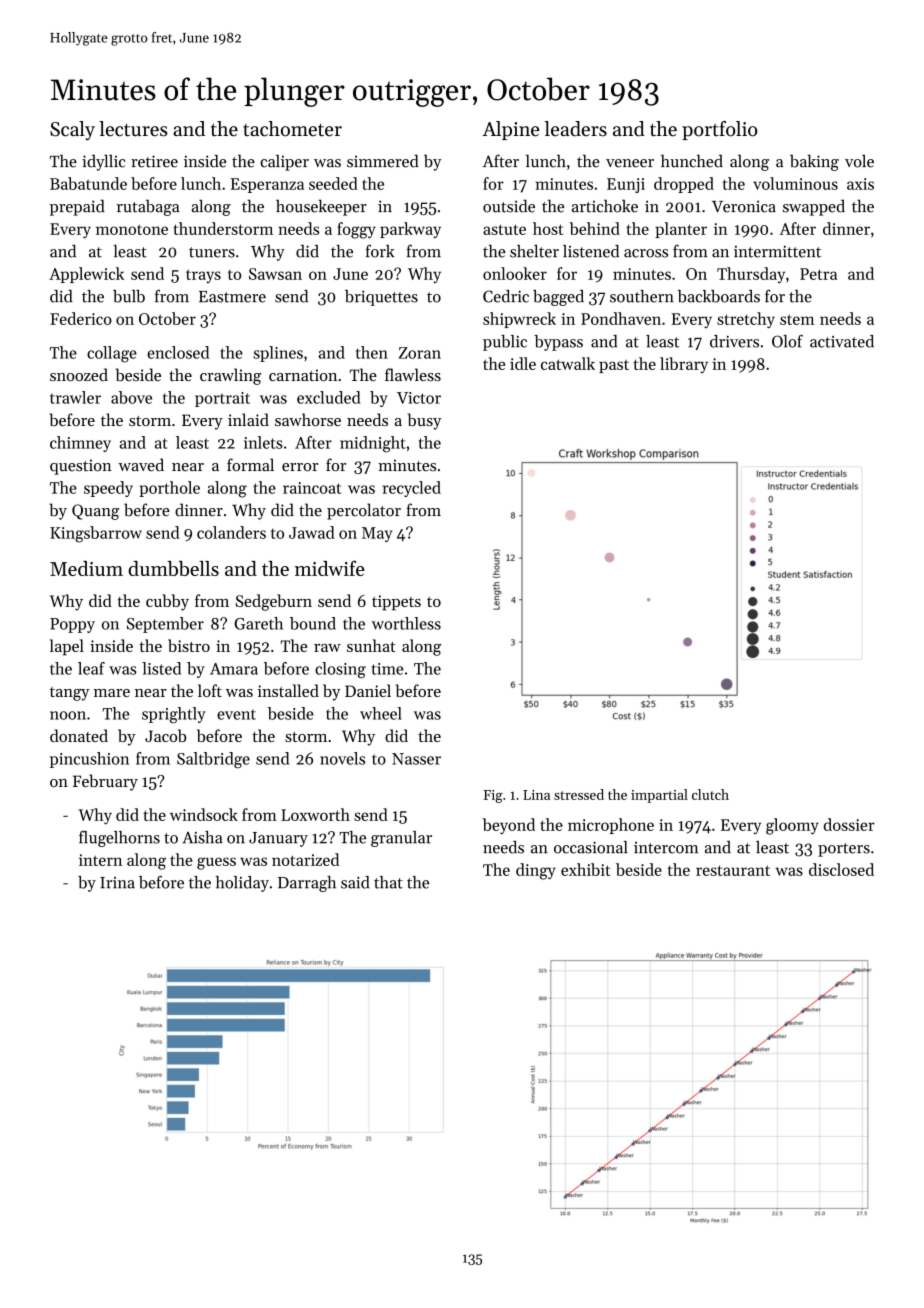  What do you see at coordinates (710, 794) in the image?
I see `clutch` at bounding box center [710, 794].
